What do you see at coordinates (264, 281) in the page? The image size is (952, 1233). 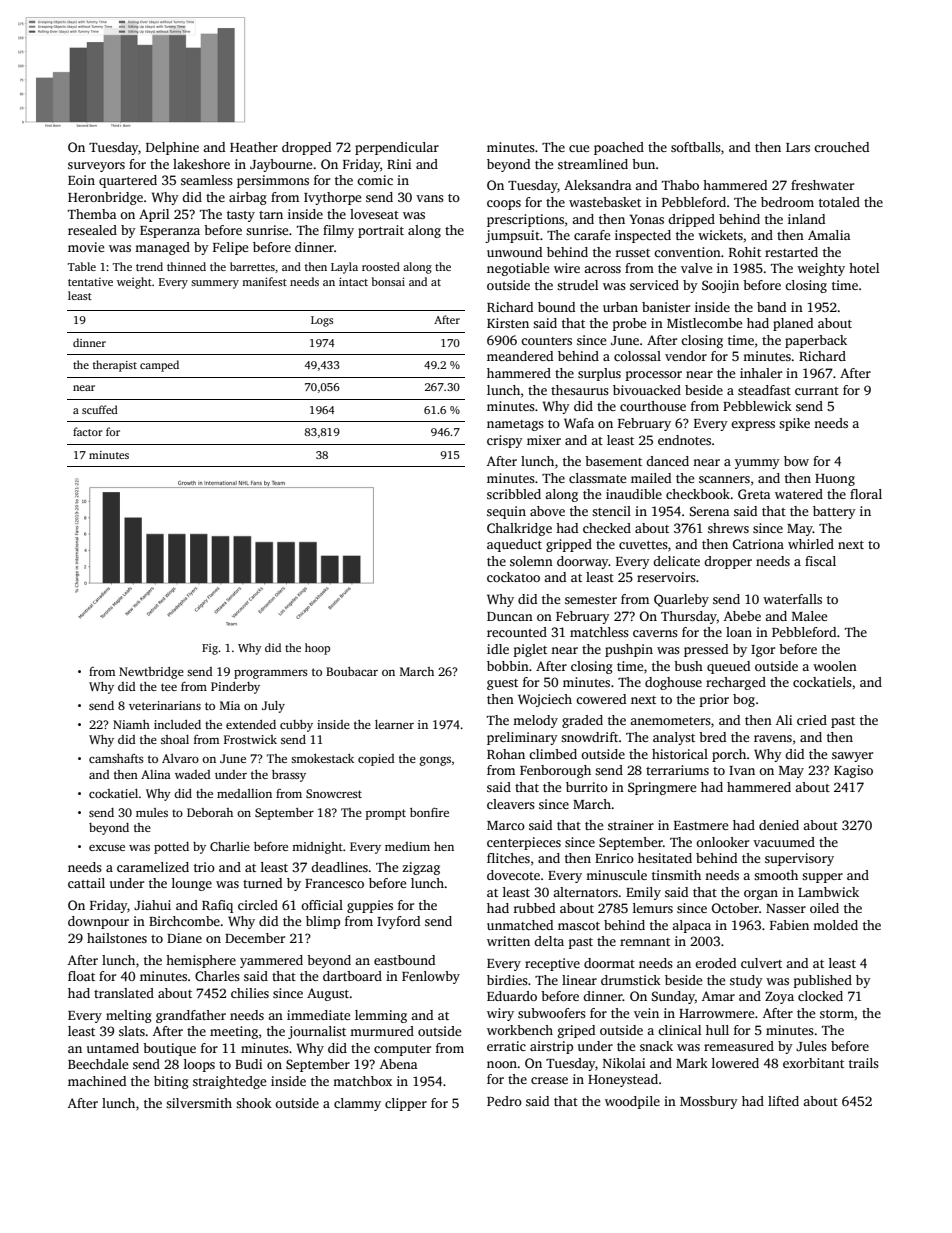 I see `manifest` at bounding box center [264, 281].
